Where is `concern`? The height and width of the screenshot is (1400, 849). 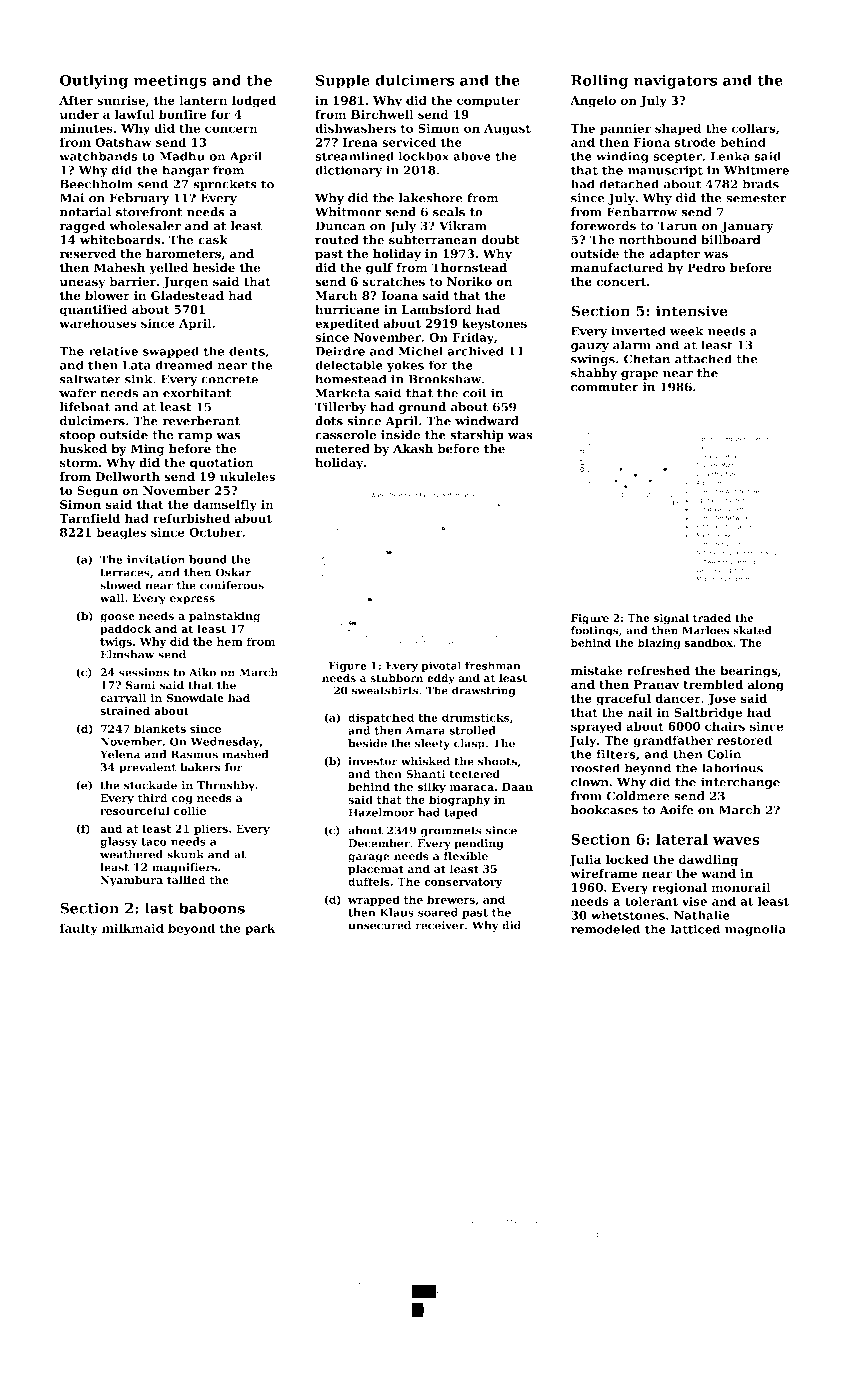
concern is located at coordinates (231, 129).
